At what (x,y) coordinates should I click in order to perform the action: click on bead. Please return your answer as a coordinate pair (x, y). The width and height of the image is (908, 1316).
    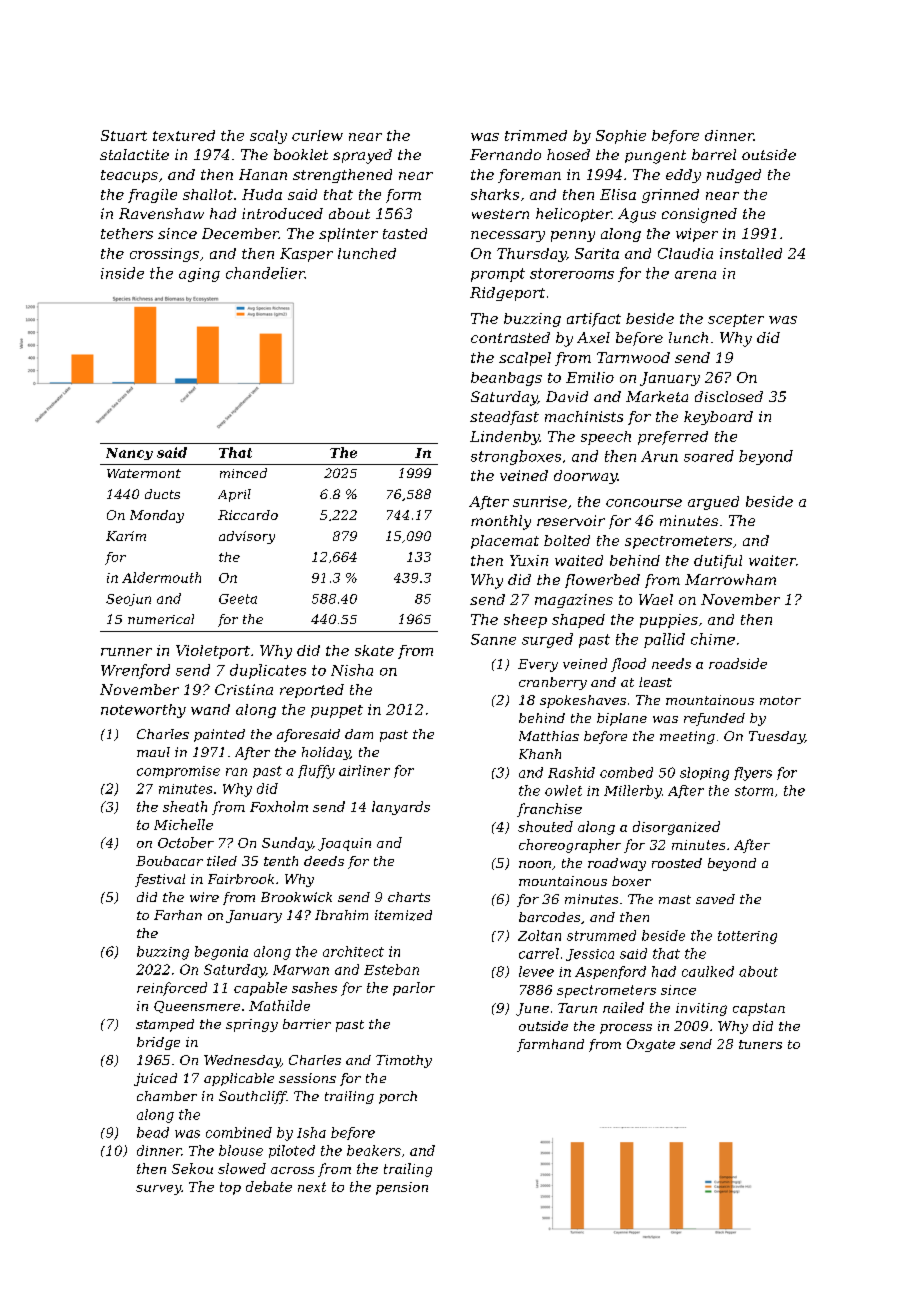
    Looking at the image, I should click on (153, 1132).
